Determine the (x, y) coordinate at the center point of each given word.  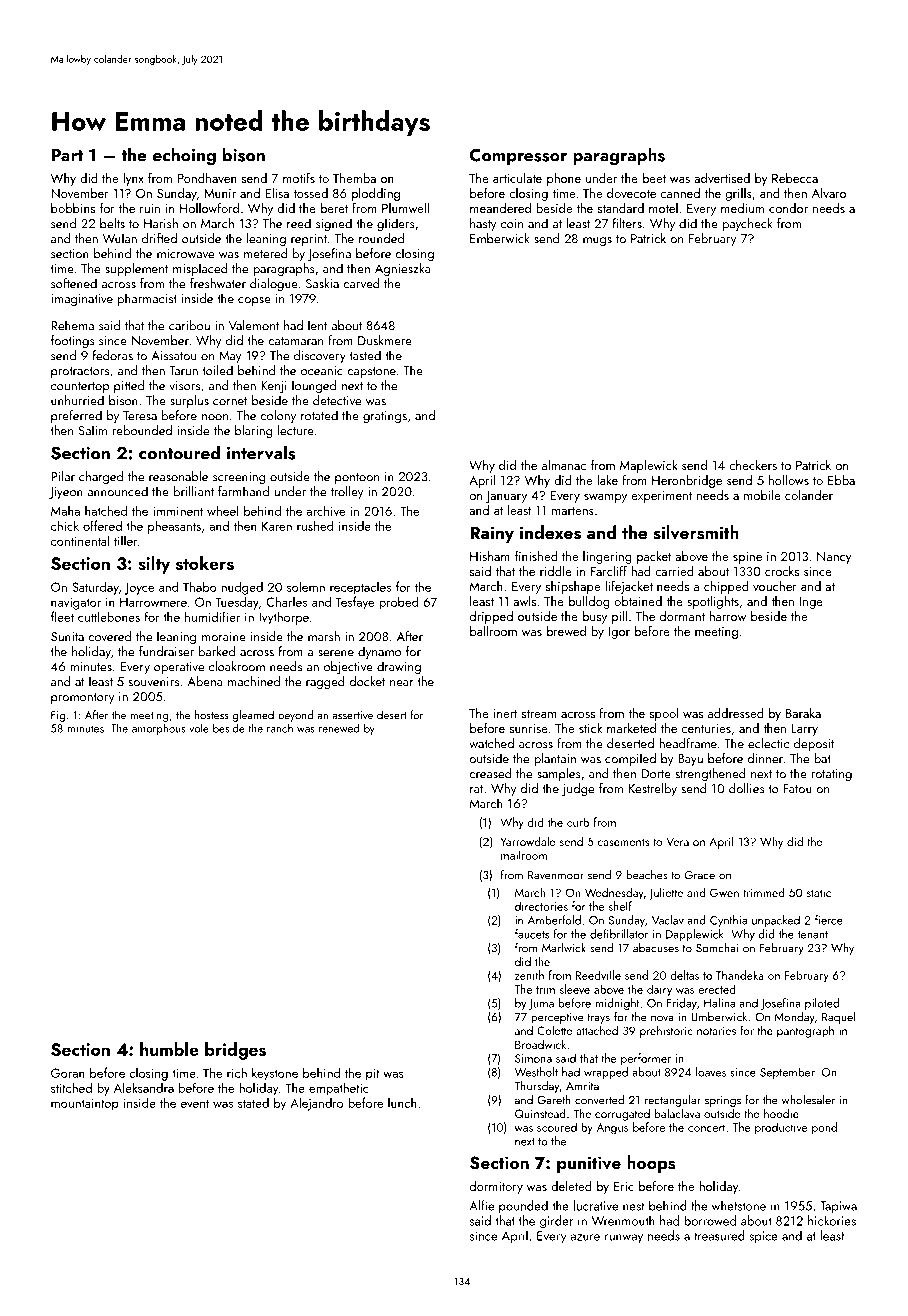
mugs (597, 241)
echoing (184, 156)
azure (585, 1237)
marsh (324, 636)
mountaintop (85, 1104)
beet (654, 178)
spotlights (713, 602)
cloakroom (237, 666)
